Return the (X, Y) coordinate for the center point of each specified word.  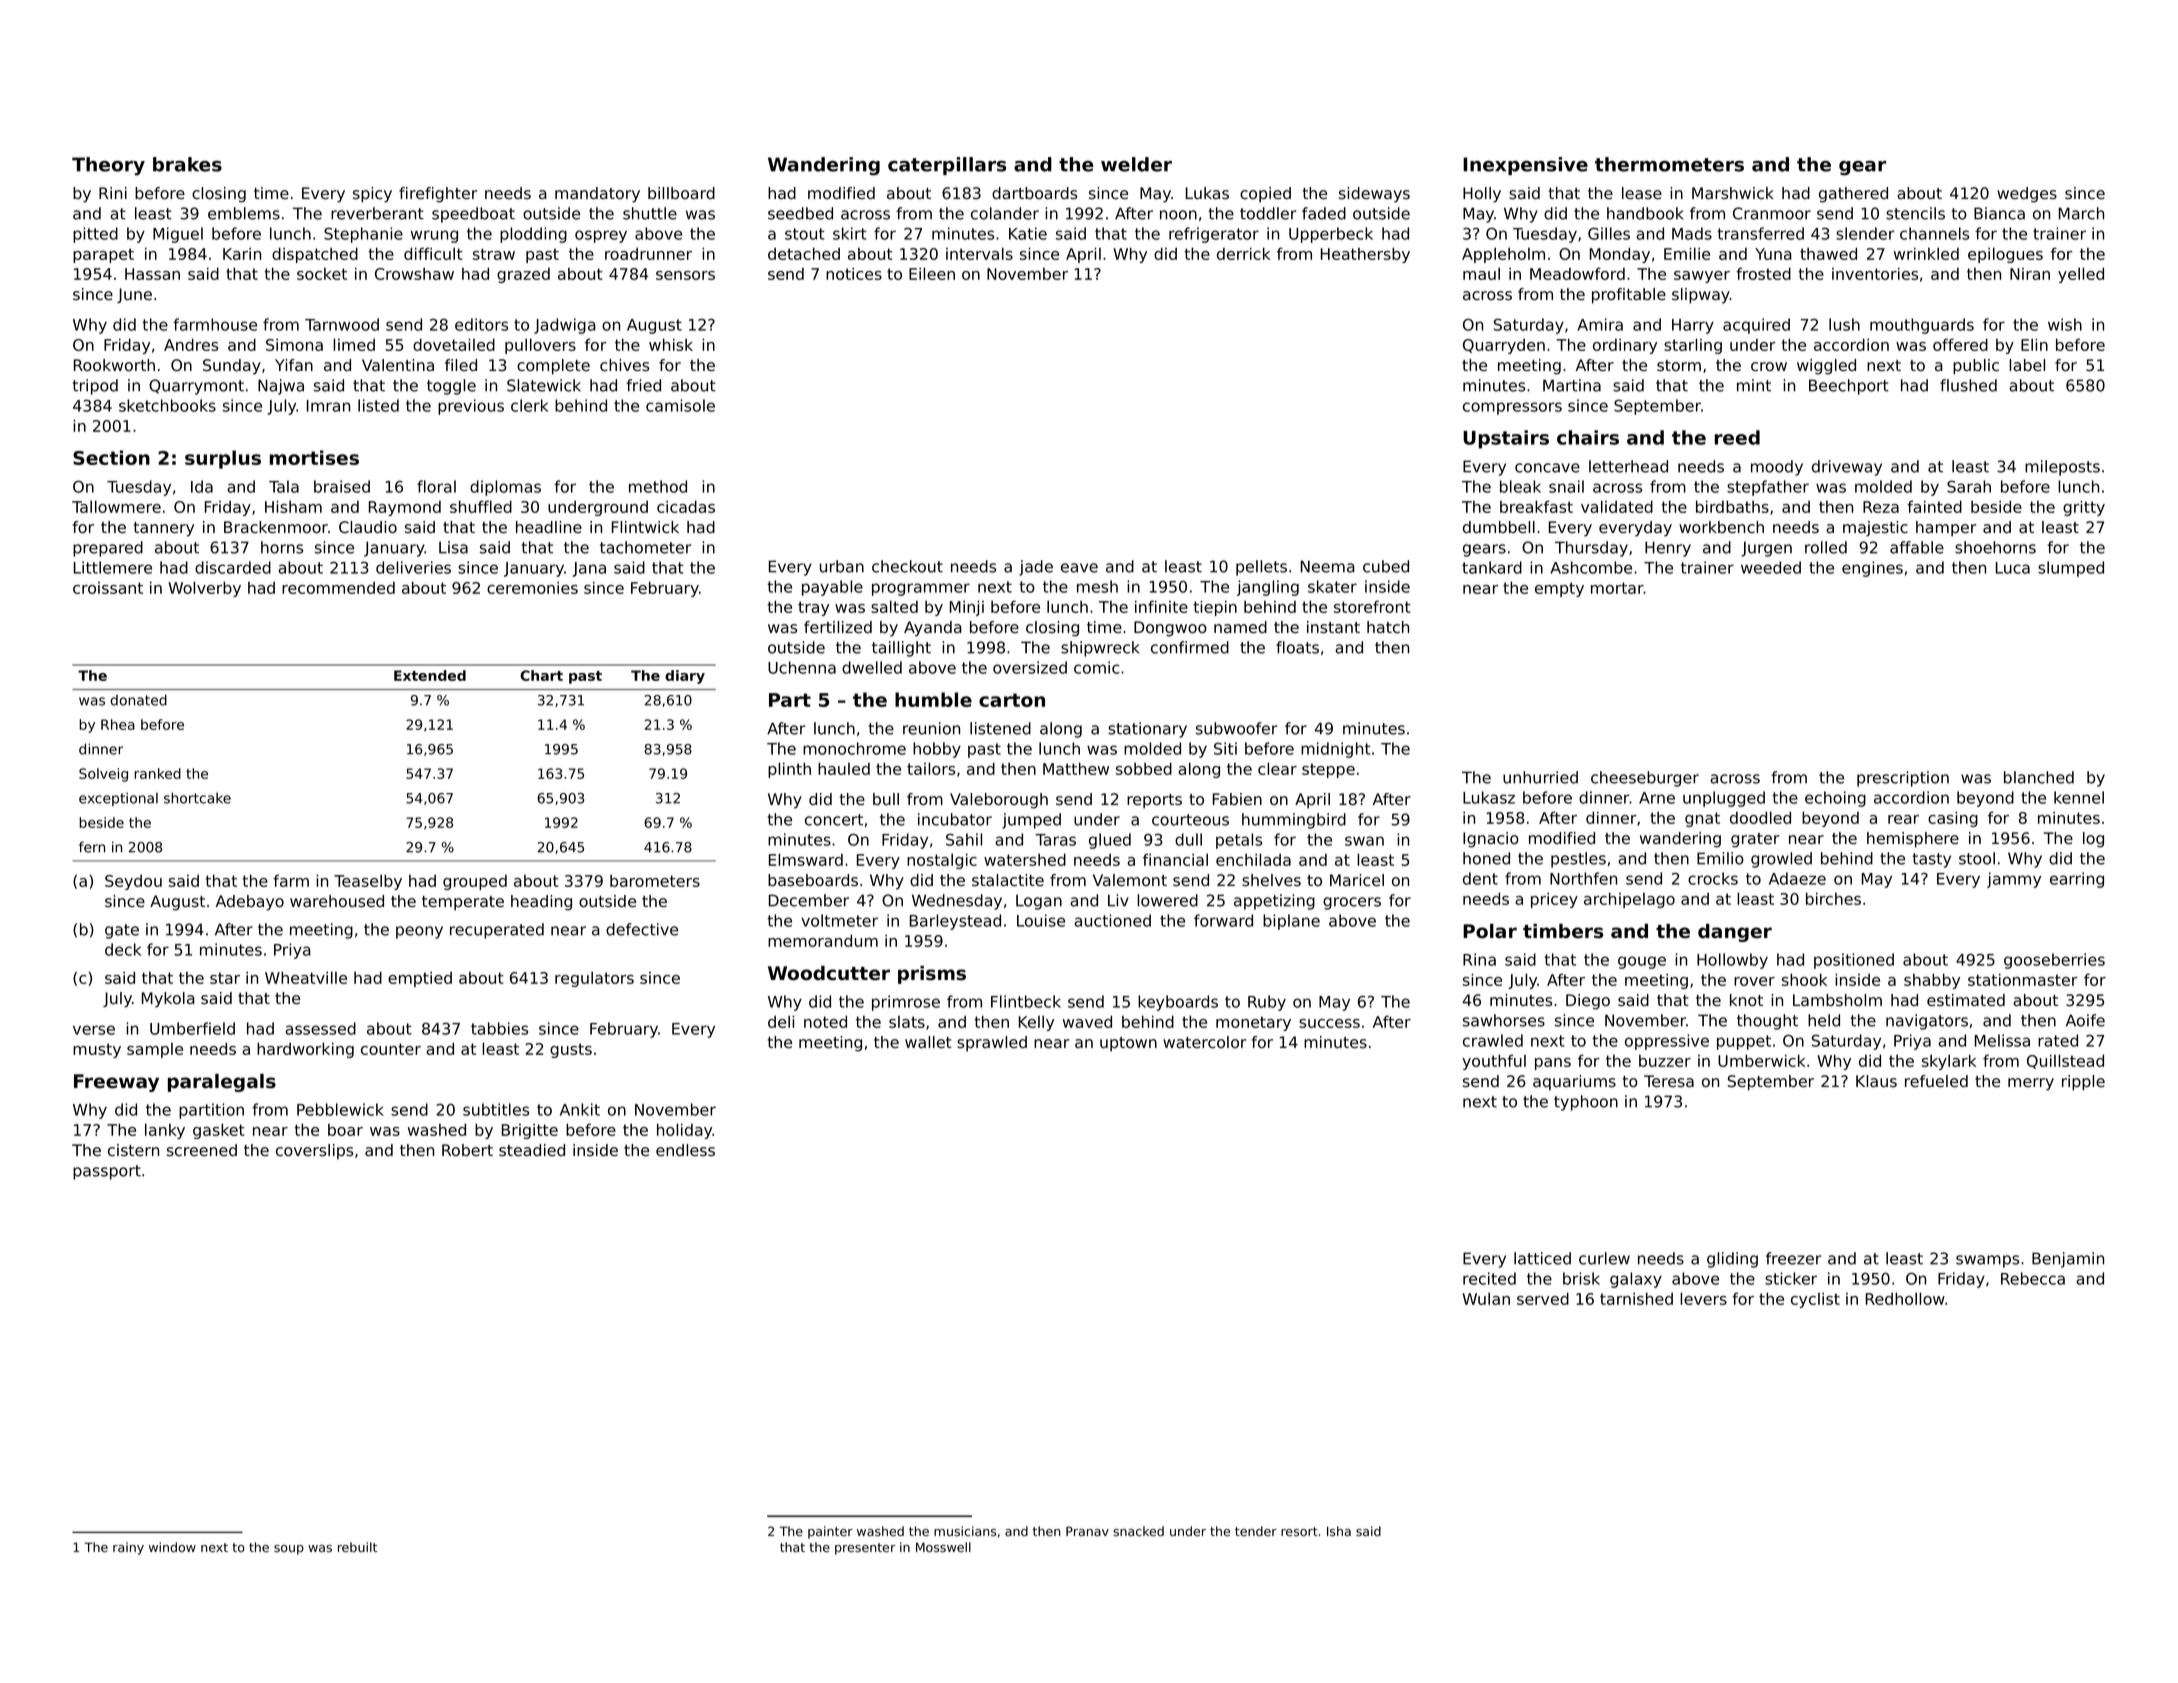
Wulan (1486, 1298)
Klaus (1876, 1081)
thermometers (1669, 164)
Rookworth (114, 365)
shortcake (197, 798)
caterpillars (947, 166)
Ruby (1267, 1003)
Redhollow (1905, 1298)
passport (107, 1172)
